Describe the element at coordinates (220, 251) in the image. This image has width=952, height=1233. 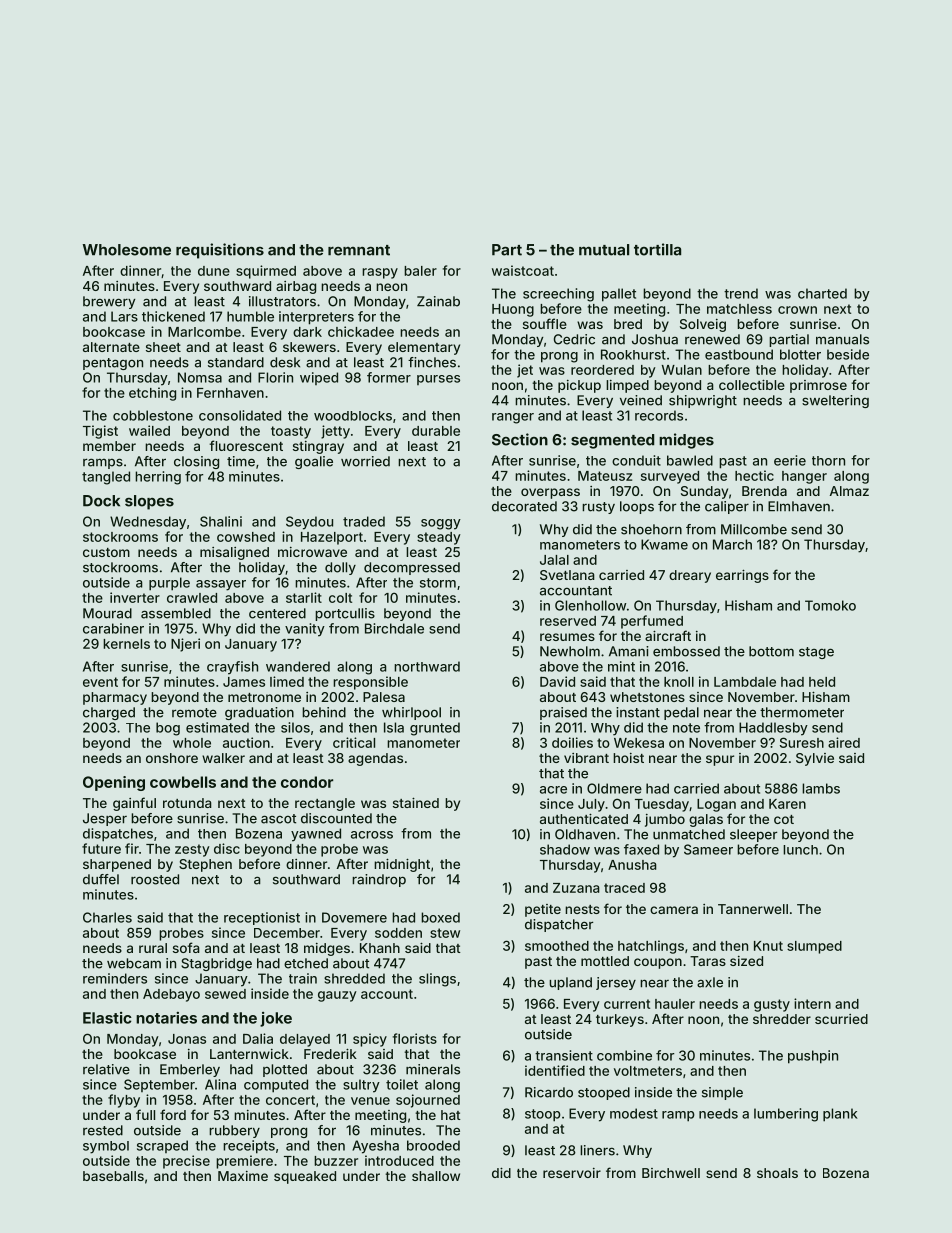
I see `requisitions` at that location.
